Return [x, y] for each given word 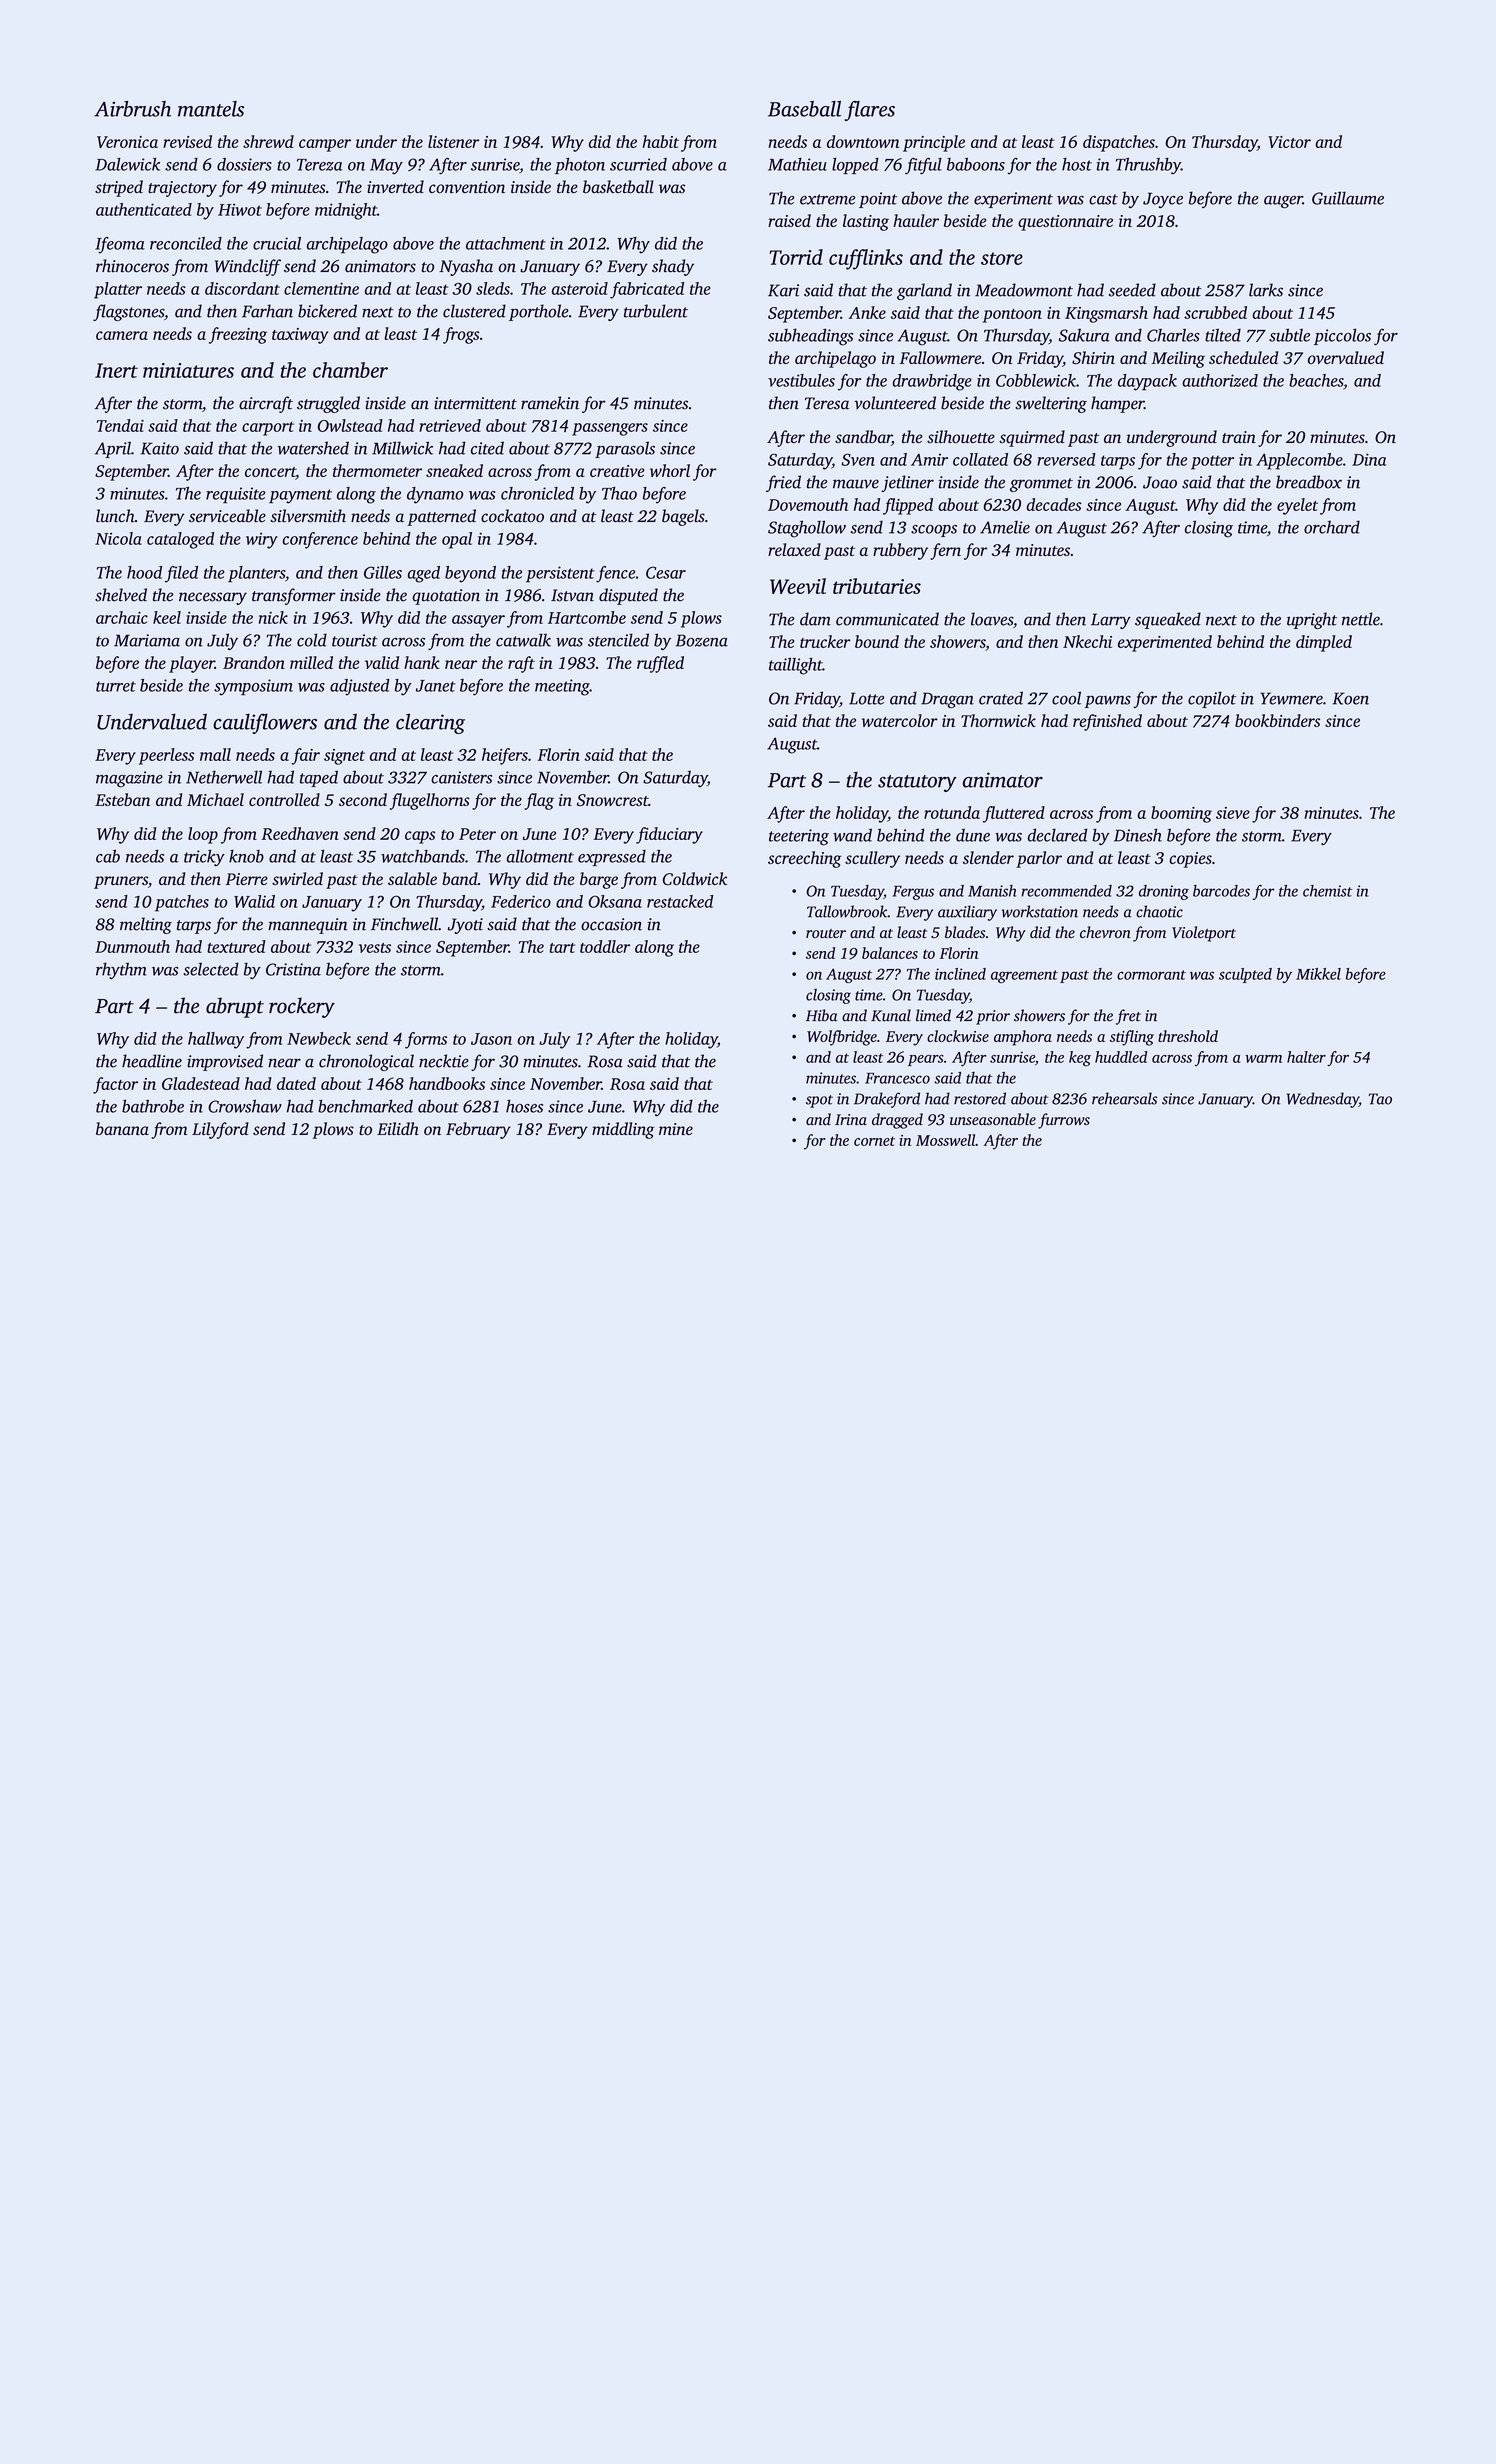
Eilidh [398, 1128]
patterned [441, 517]
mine [676, 1129]
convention [467, 187]
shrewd [268, 141]
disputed [628, 596]
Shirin [1093, 358]
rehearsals [1124, 1098]
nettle [1361, 619]
